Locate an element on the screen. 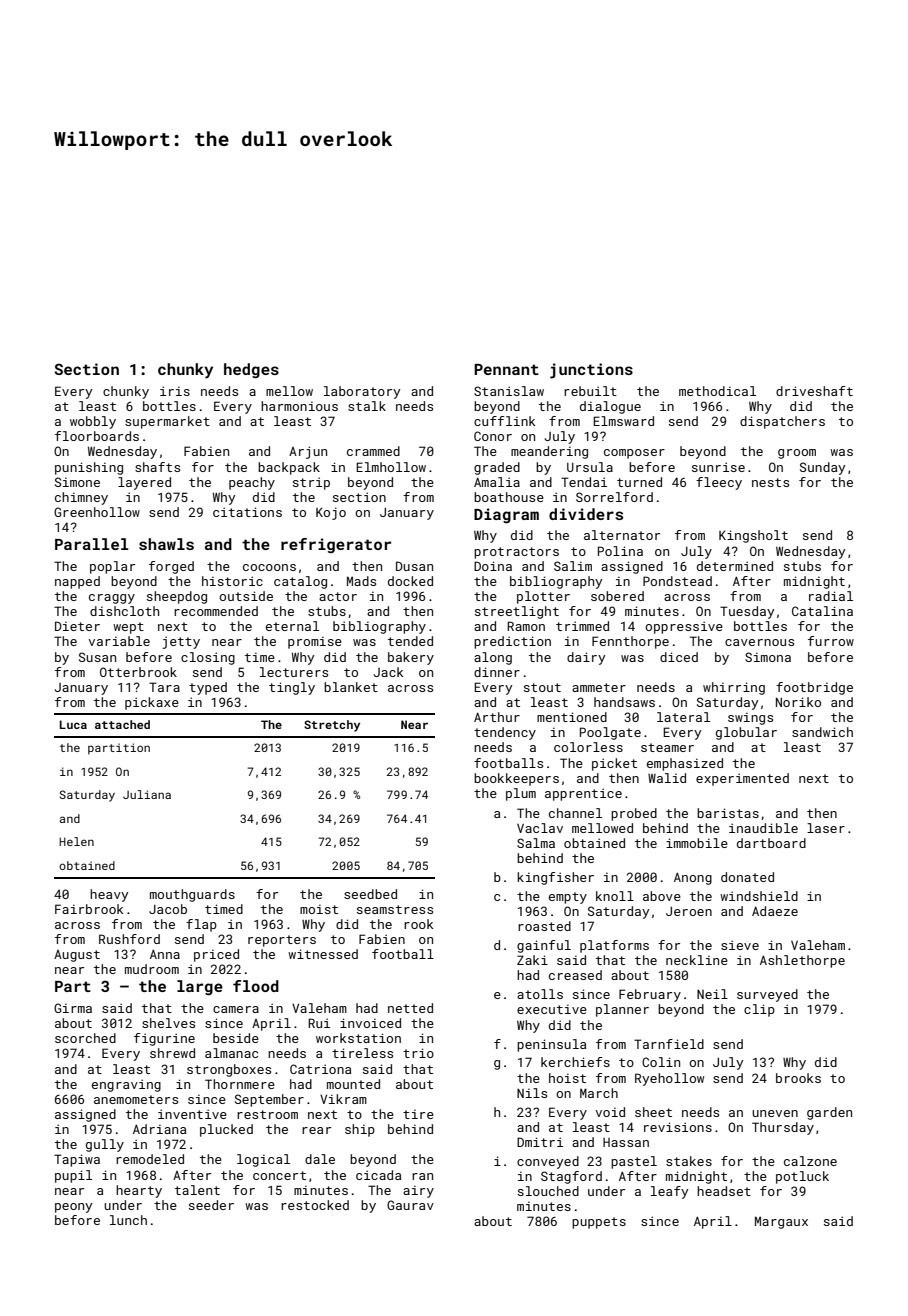  peony is located at coordinates (73, 1208).
